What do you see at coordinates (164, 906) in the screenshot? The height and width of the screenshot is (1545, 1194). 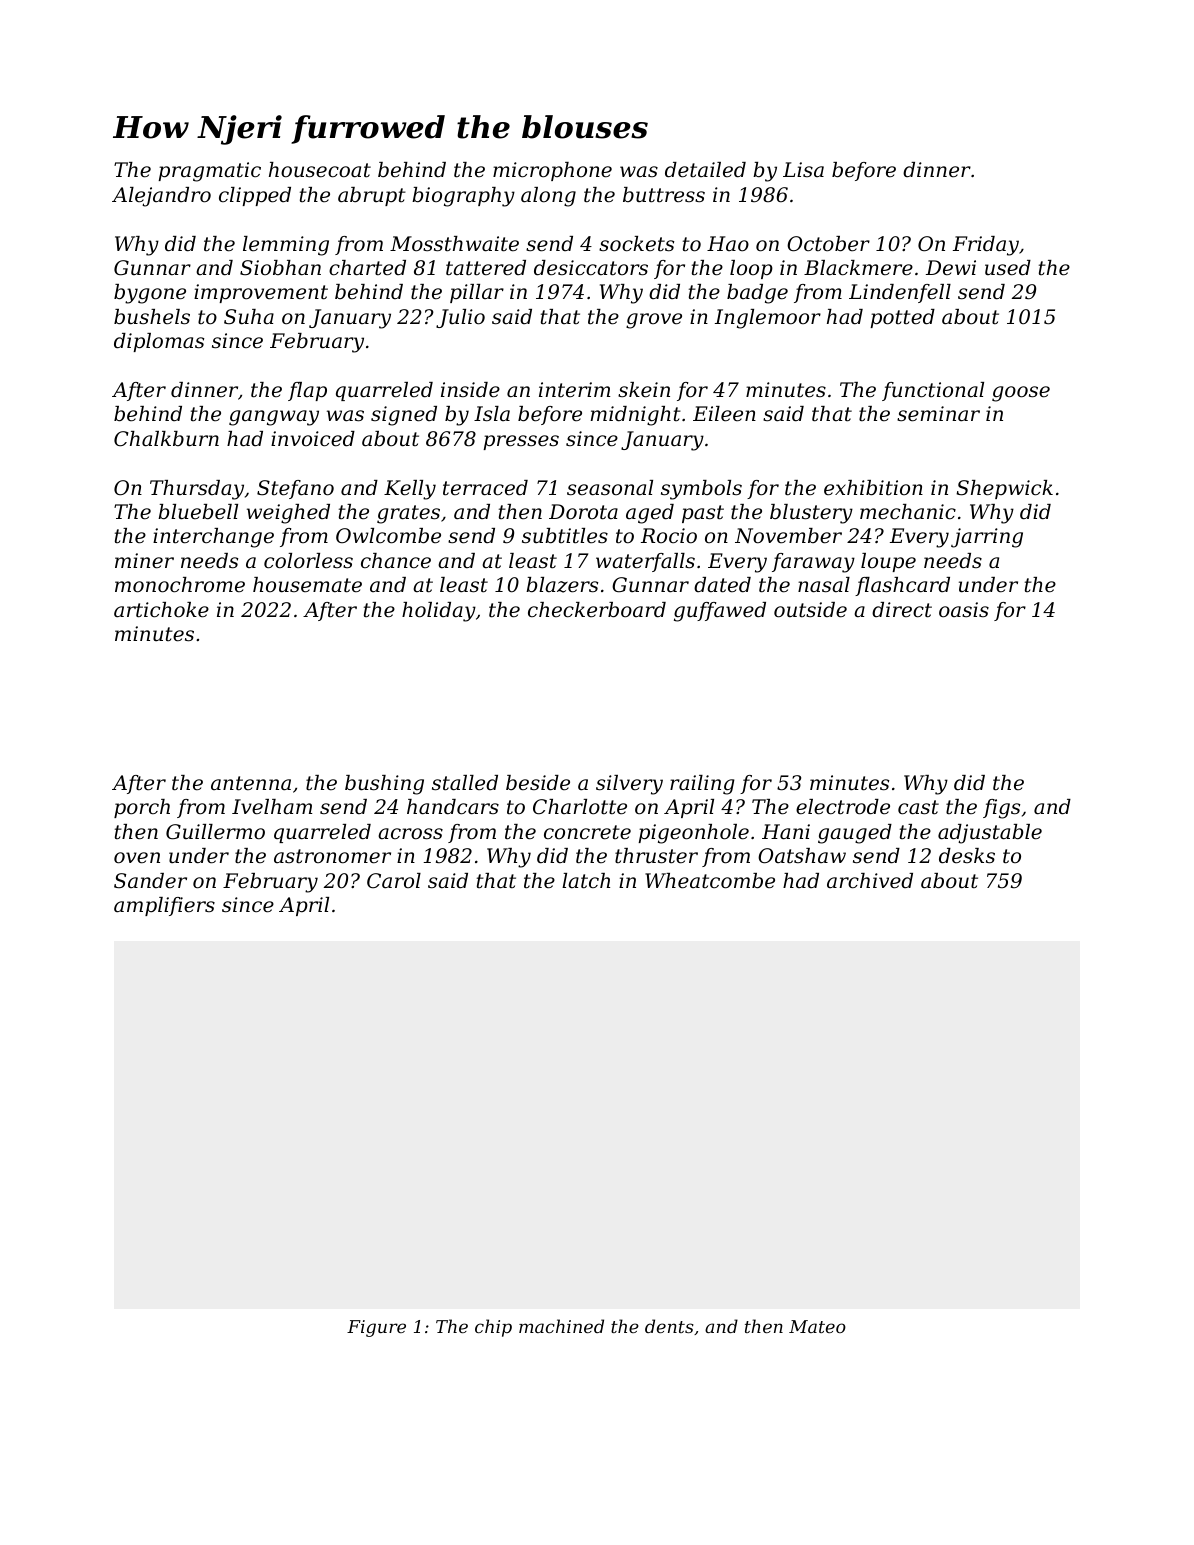 I see `amplifiers` at bounding box center [164, 906].
